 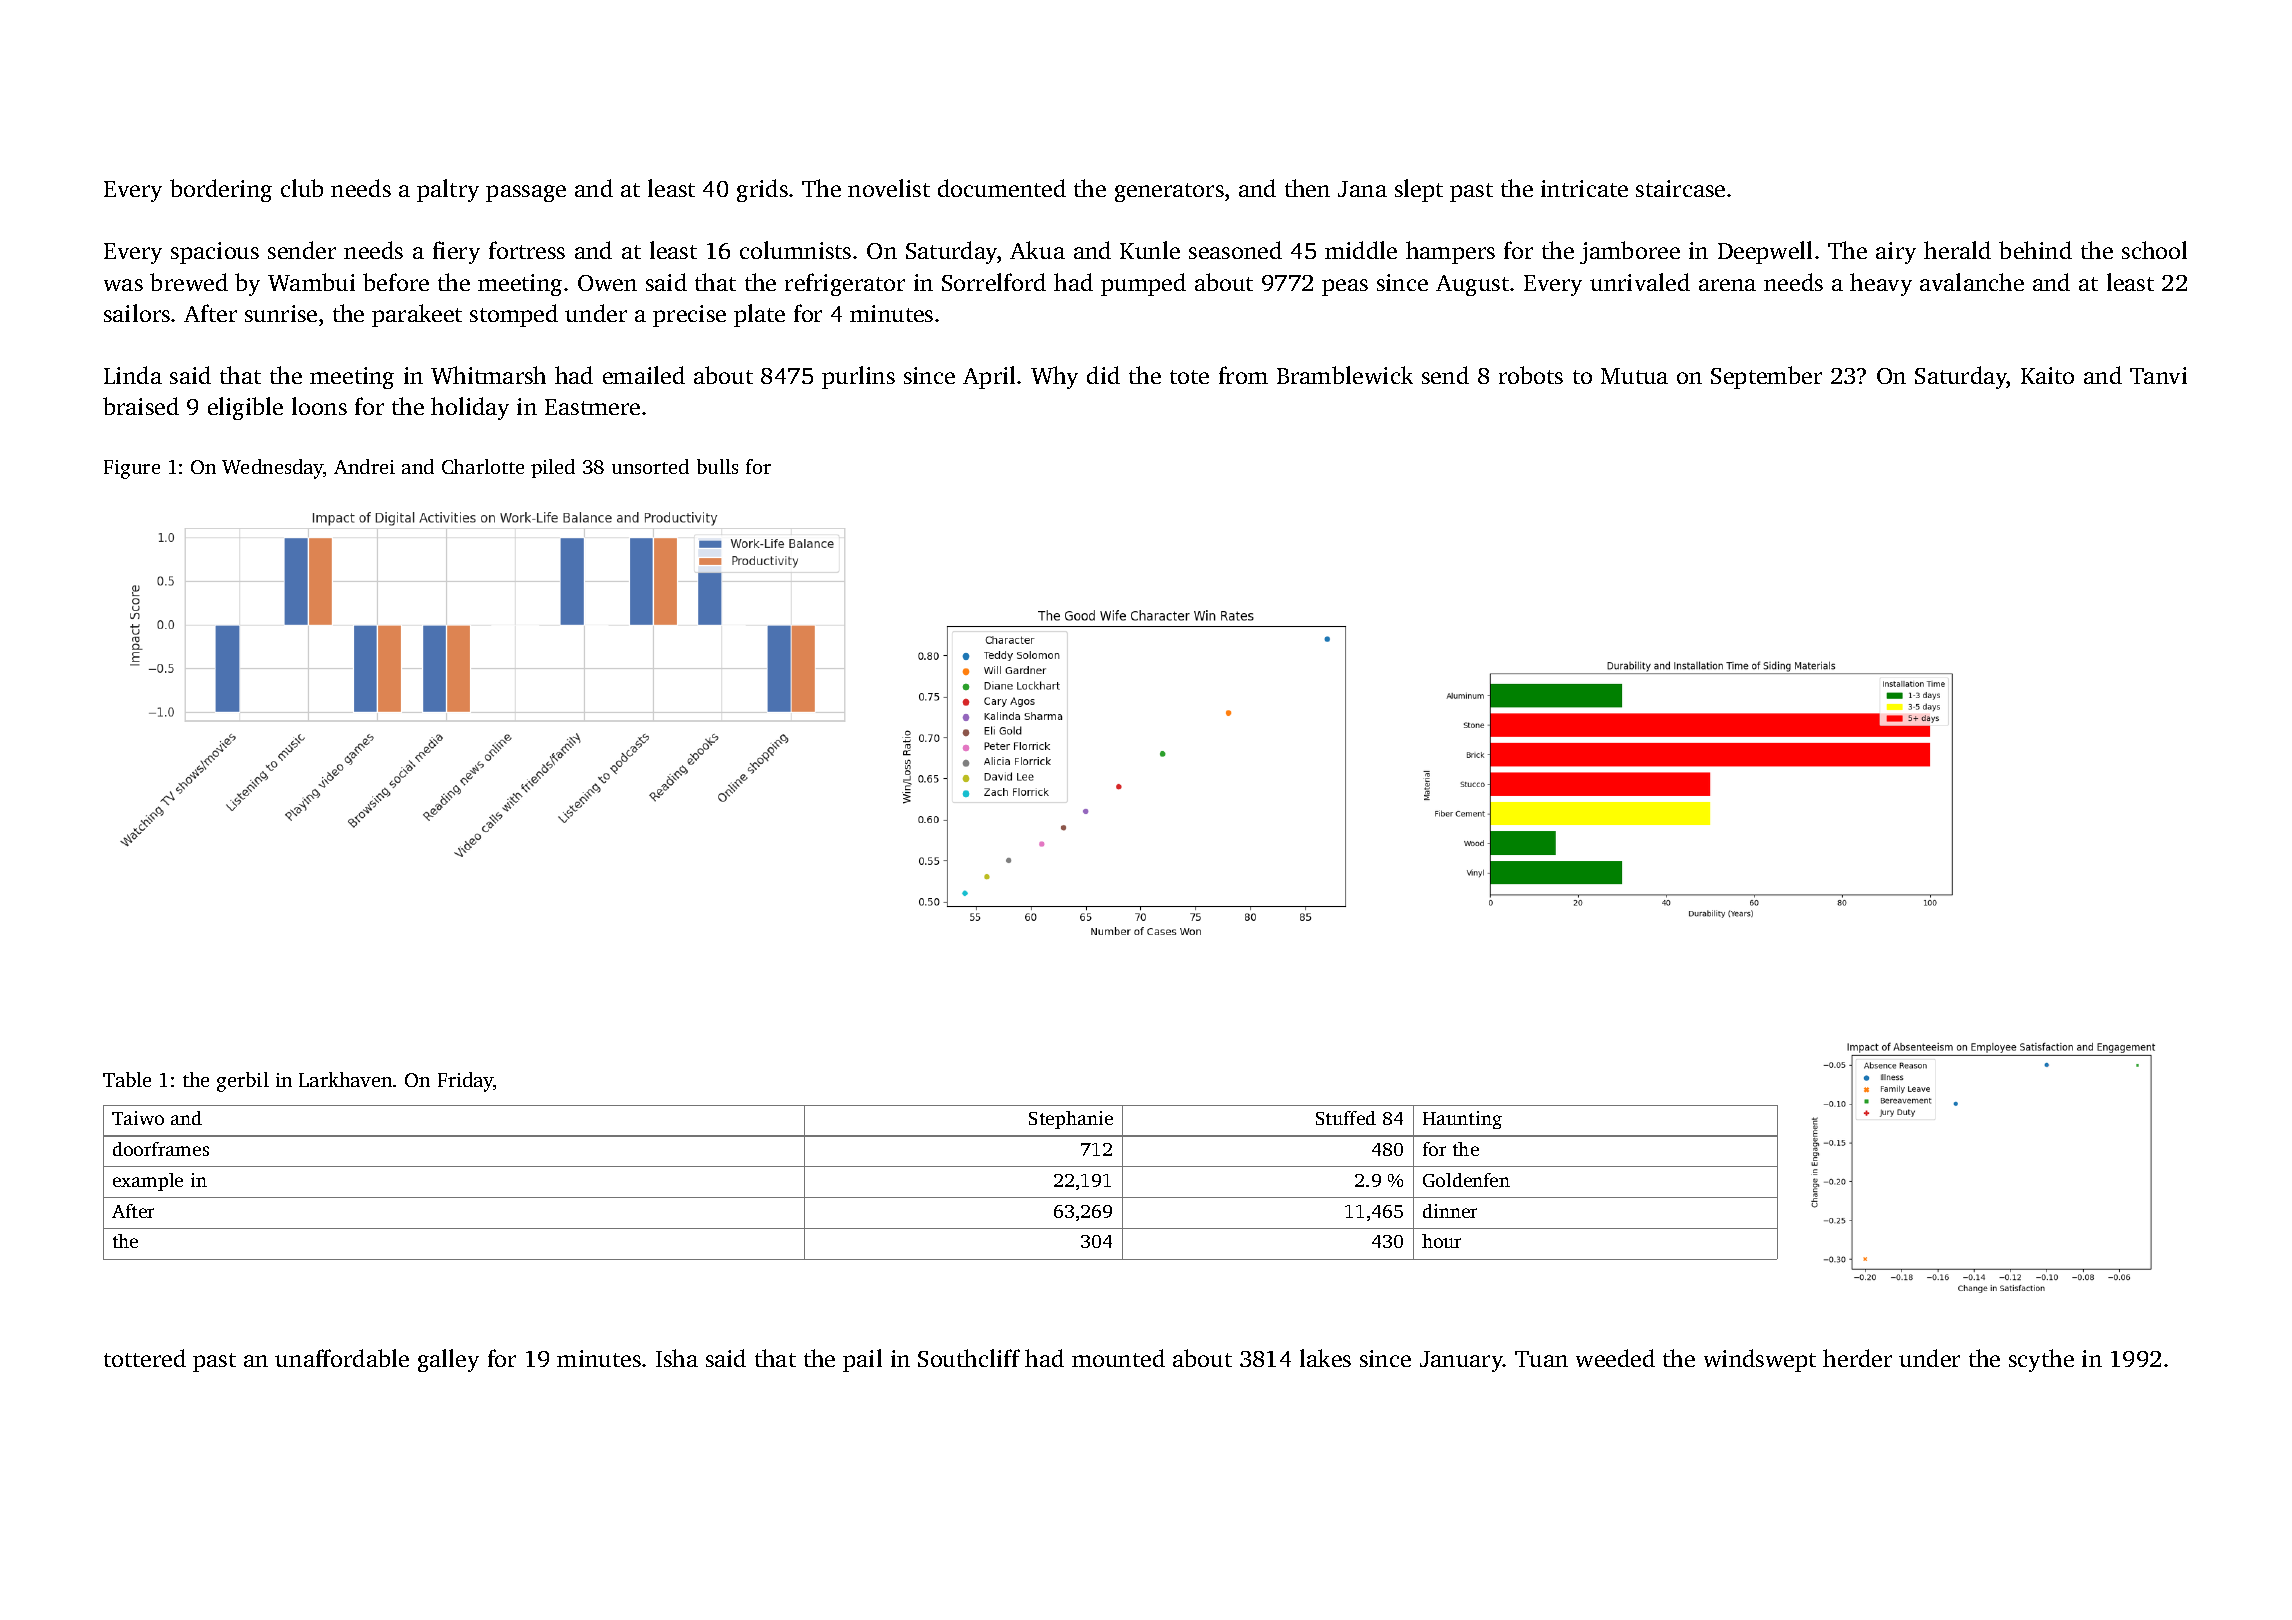 What do you see at coordinates (302, 188) in the screenshot?
I see `club` at bounding box center [302, 188].
